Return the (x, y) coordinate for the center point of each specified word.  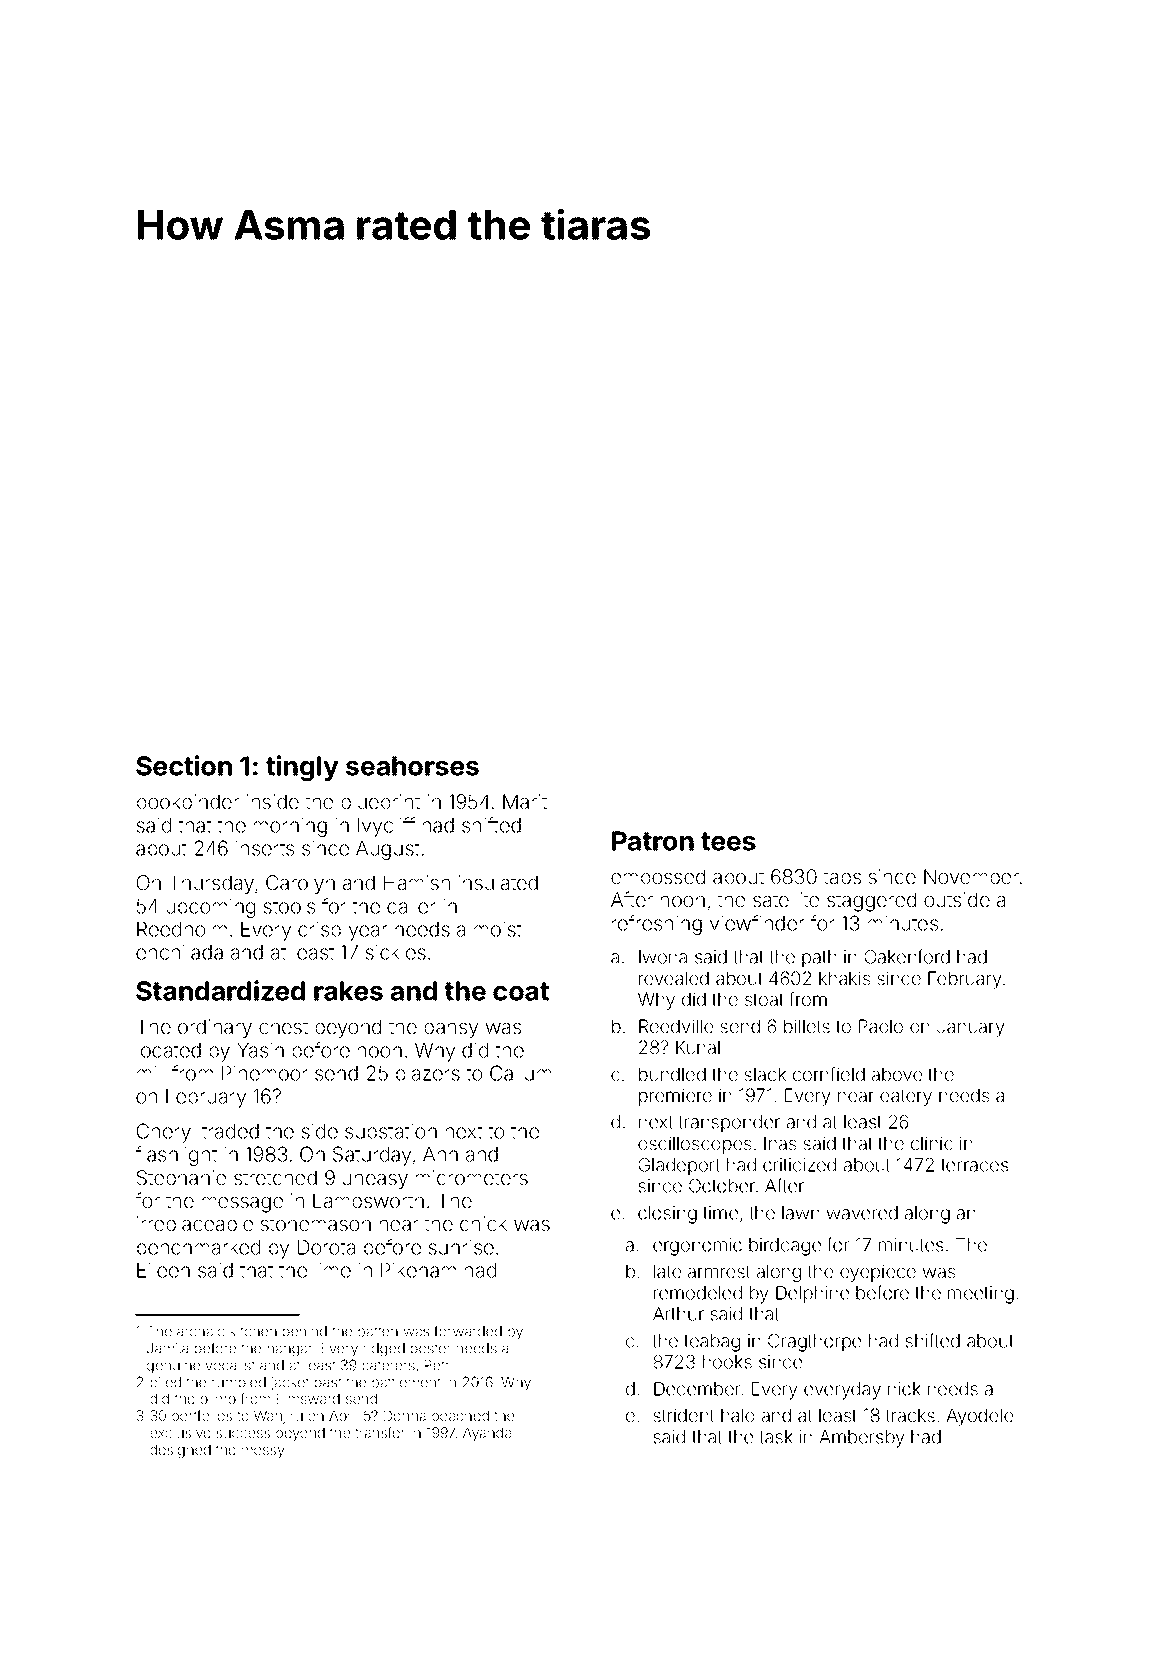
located (169, 1050)
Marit (525, 801)
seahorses (412, 766)
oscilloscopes (694, 1145)
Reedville (676, 1026)
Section (184, 765)
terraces (974, 1165)
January (971, 1028)
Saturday (372, 1156)
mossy (263, 1452)
